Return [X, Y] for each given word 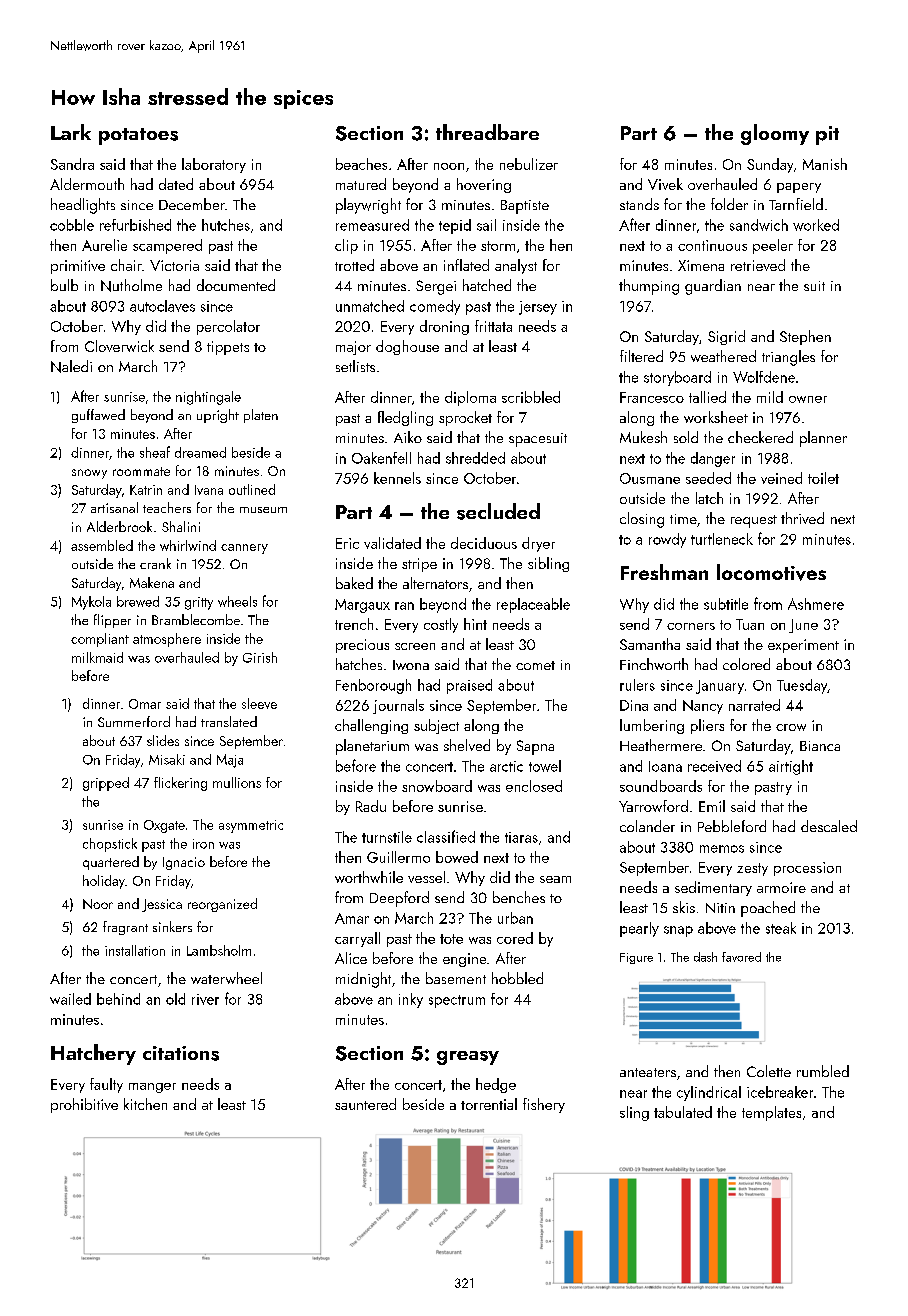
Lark [71, 132]
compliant [100, 640]
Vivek [665, 184]
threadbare [487, 132]
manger [152, 1088]
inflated [466, 265]
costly [441, 625]
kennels [397, 478]
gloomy [775, 134]
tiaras [521, 837]
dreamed [200, 452]
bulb [64, 285]
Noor [98, 904]
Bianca [820, 746]
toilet [823, 478]
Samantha [650, 644]
